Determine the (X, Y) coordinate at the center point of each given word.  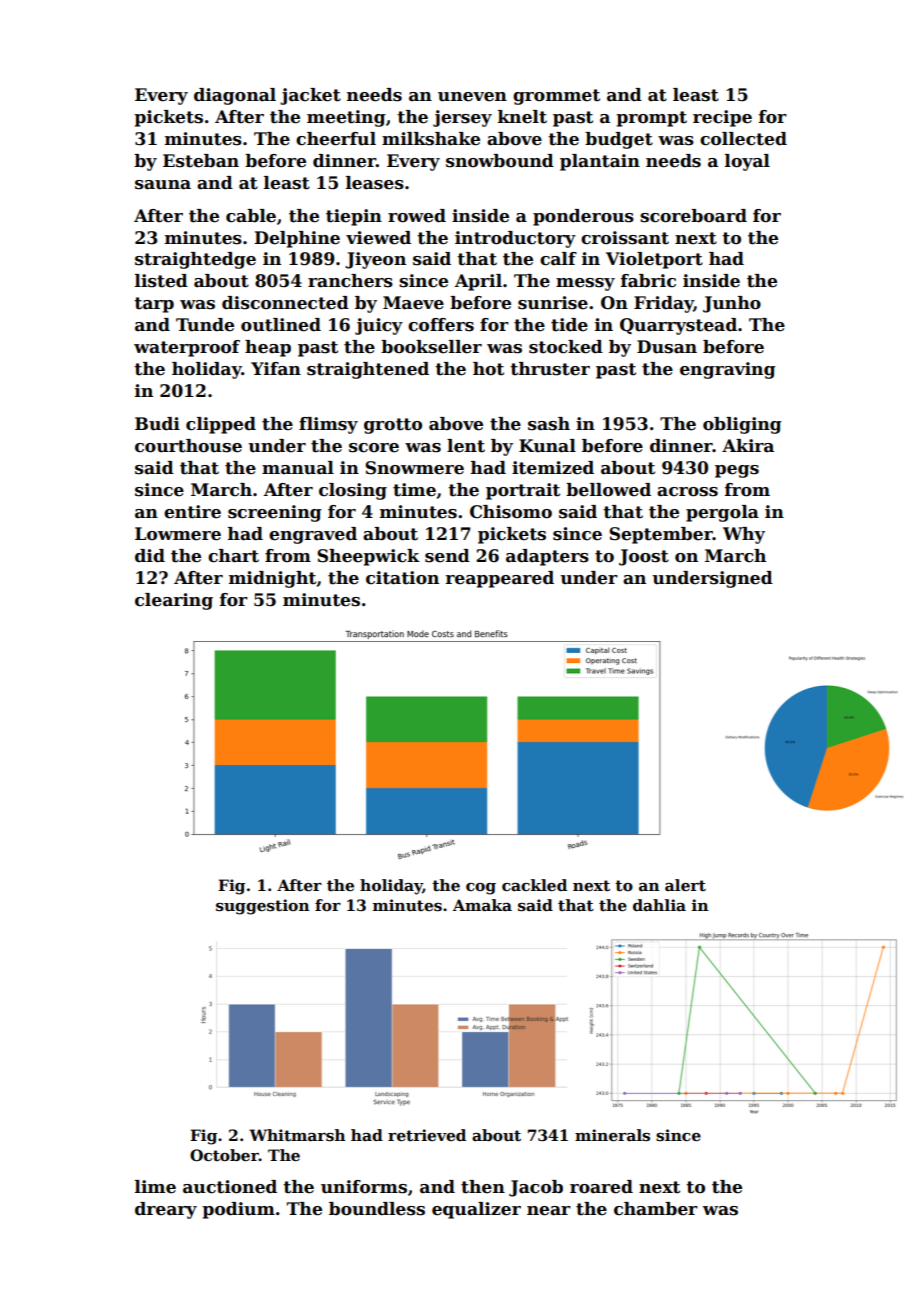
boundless (377, 1209)
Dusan (667, 347)
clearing (174, 601)
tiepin (354, 217)
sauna (163, 185)
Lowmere (178, 534)
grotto (393, 426)
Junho (732, 304)
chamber (656, 1209)
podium (238, 1210)
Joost (644, 557)
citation (402, 578)
